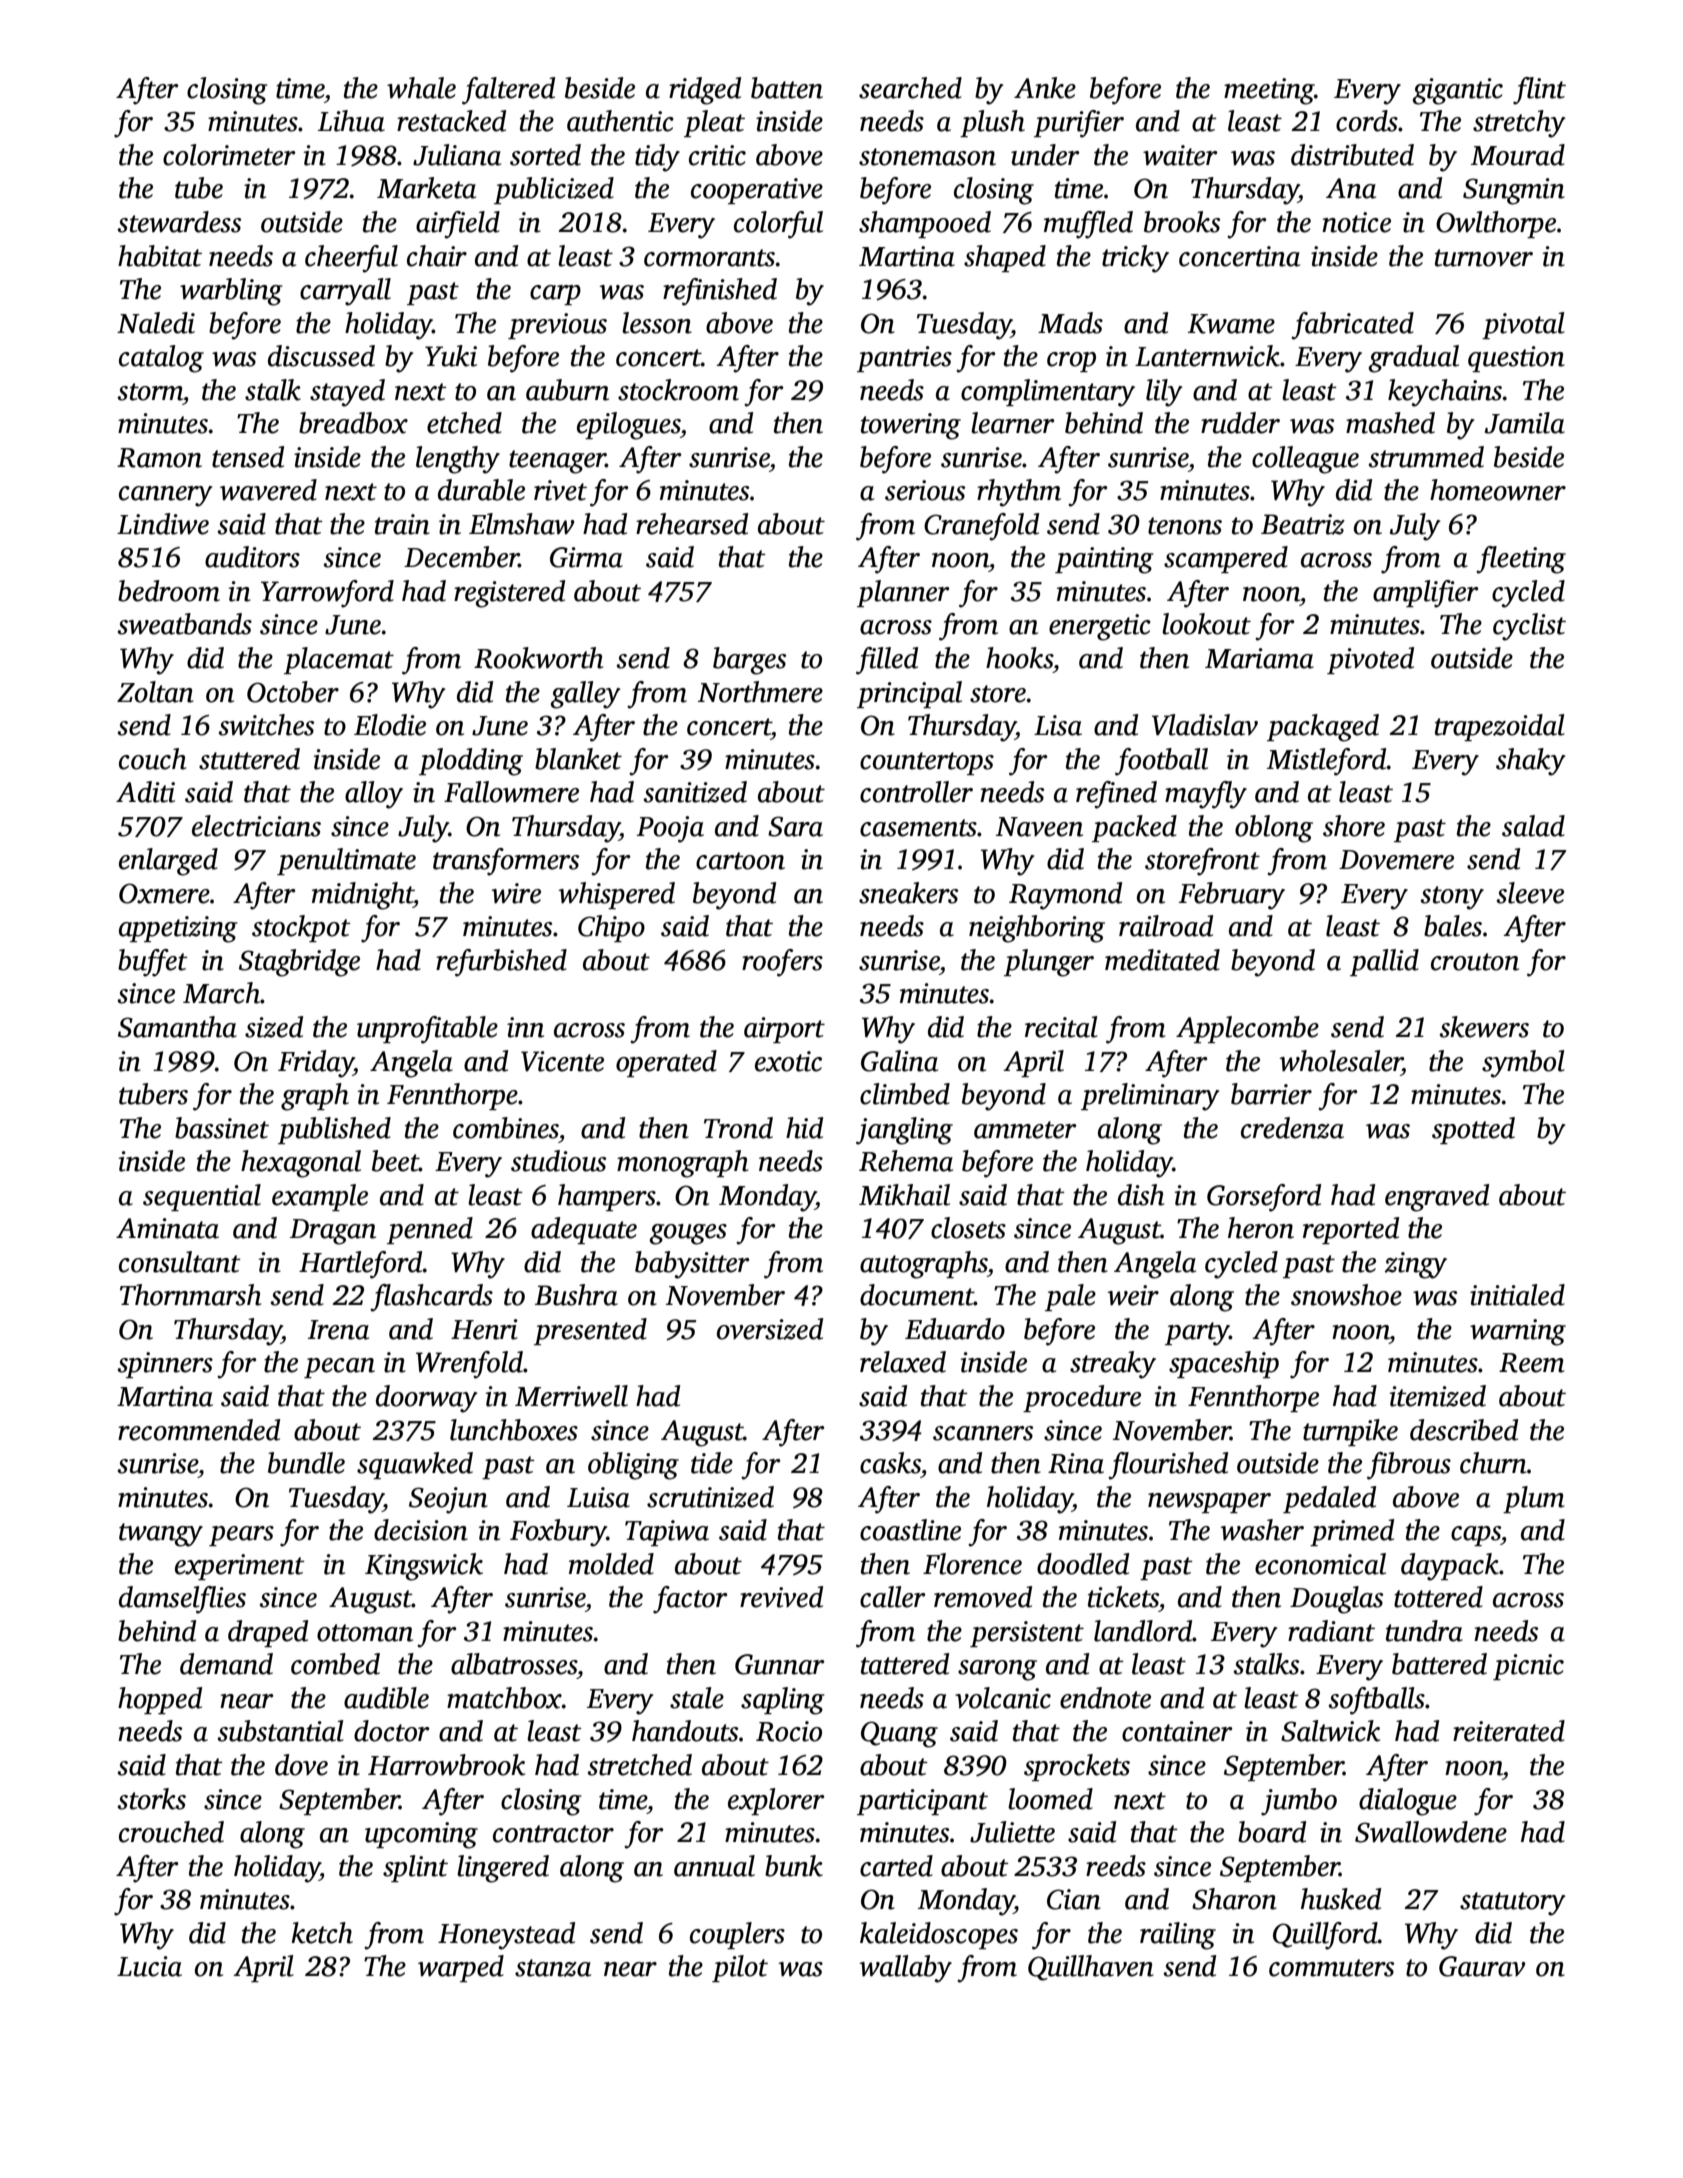 The height and width of the image is (2178, 1683). Describe the element at coordinates (1061, 1027) in the image. I see `recital` at that location.
